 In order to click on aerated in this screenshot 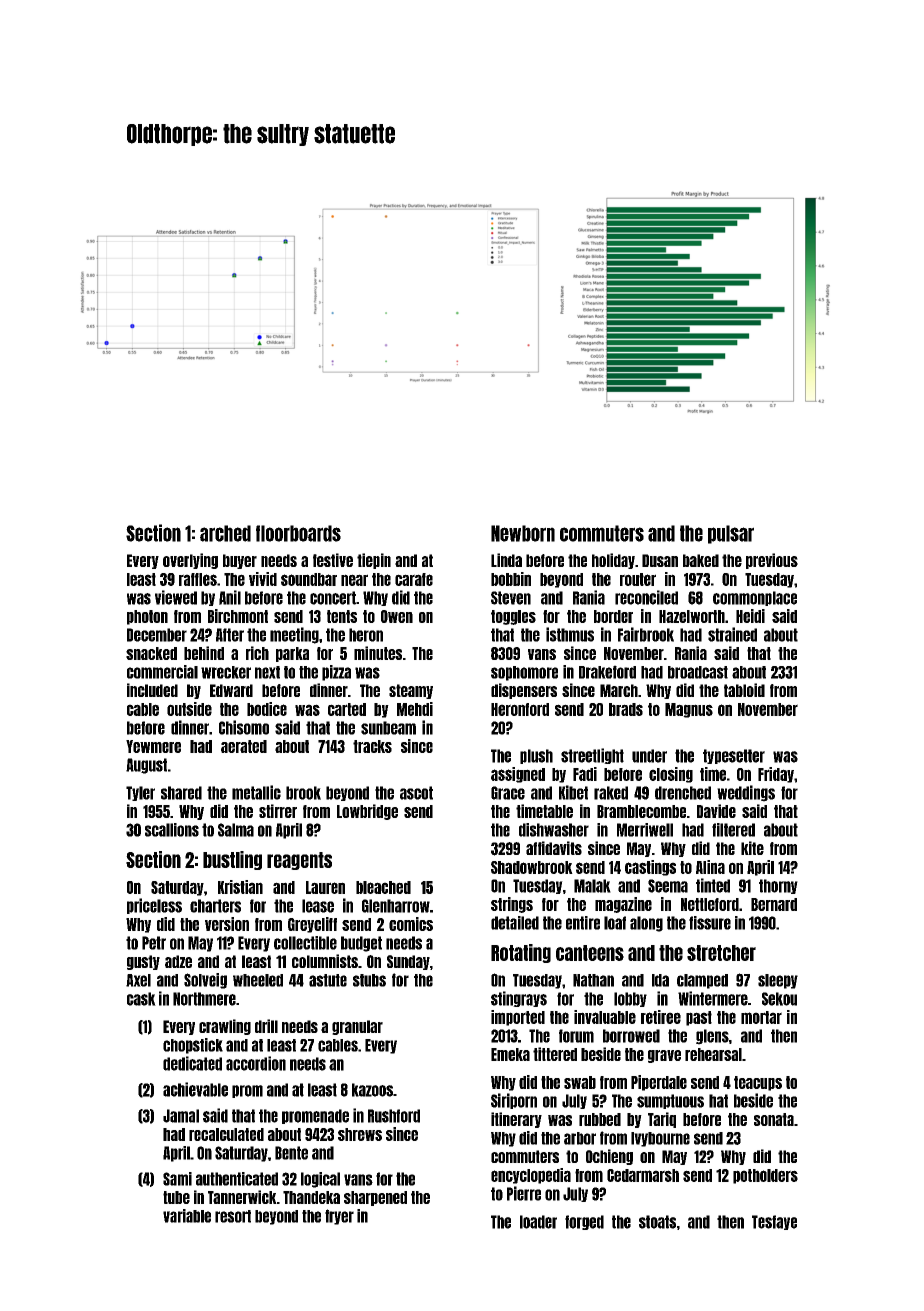, I will do `click(244, 746)`.
